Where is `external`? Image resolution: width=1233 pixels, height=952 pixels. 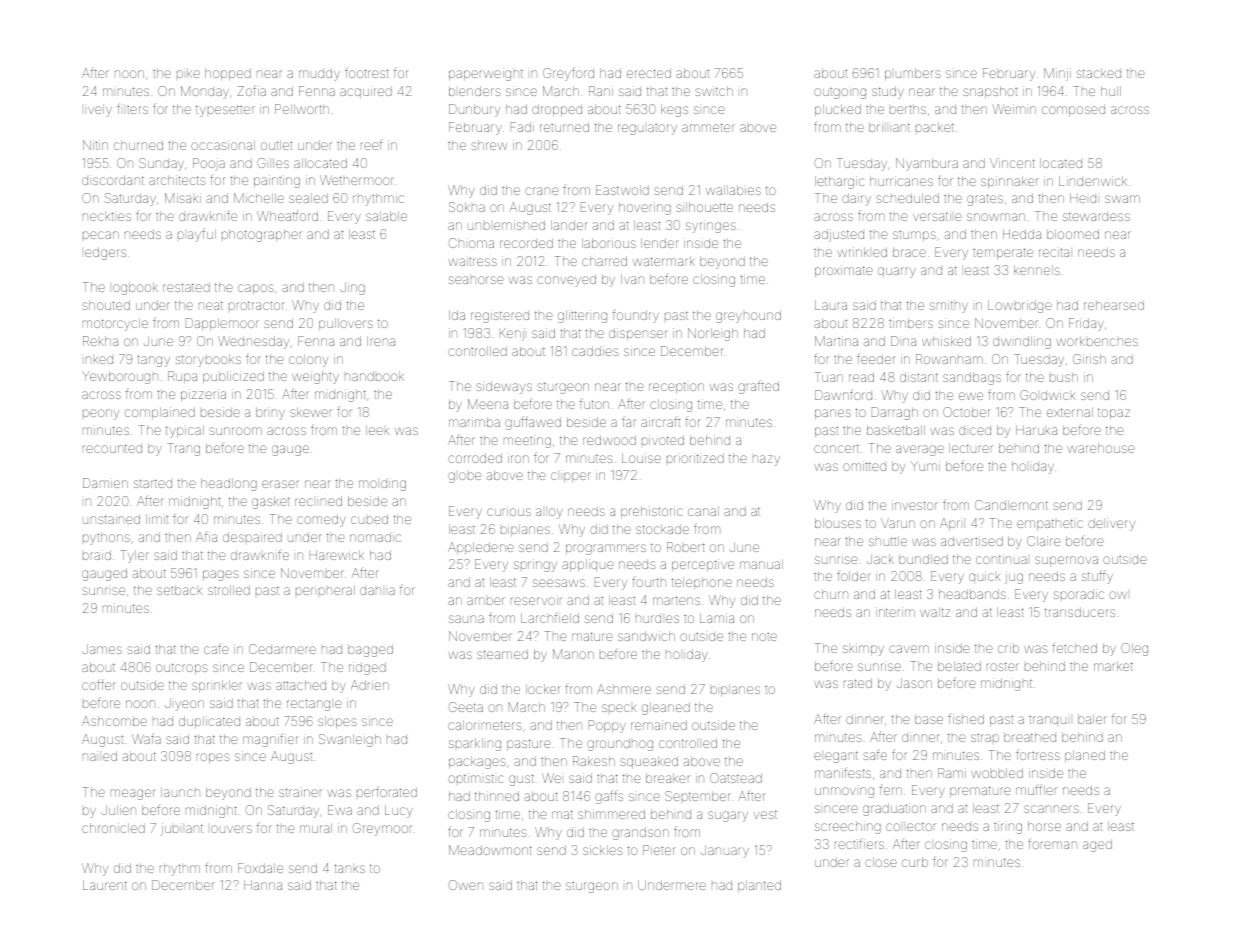 external is located at coordinates (1070, 412).
